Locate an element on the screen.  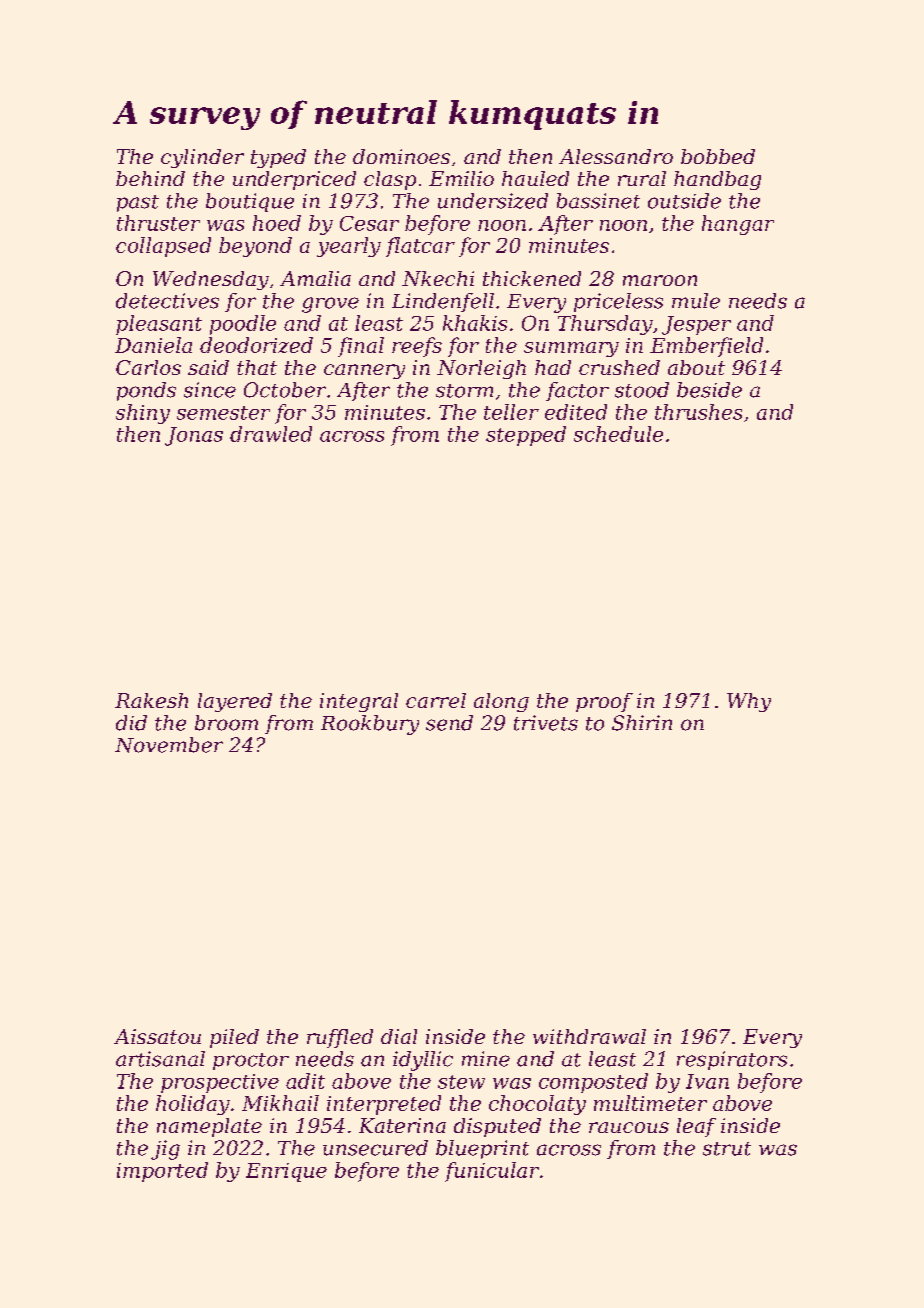
Alessandro is located at coordinates (616, 156).
